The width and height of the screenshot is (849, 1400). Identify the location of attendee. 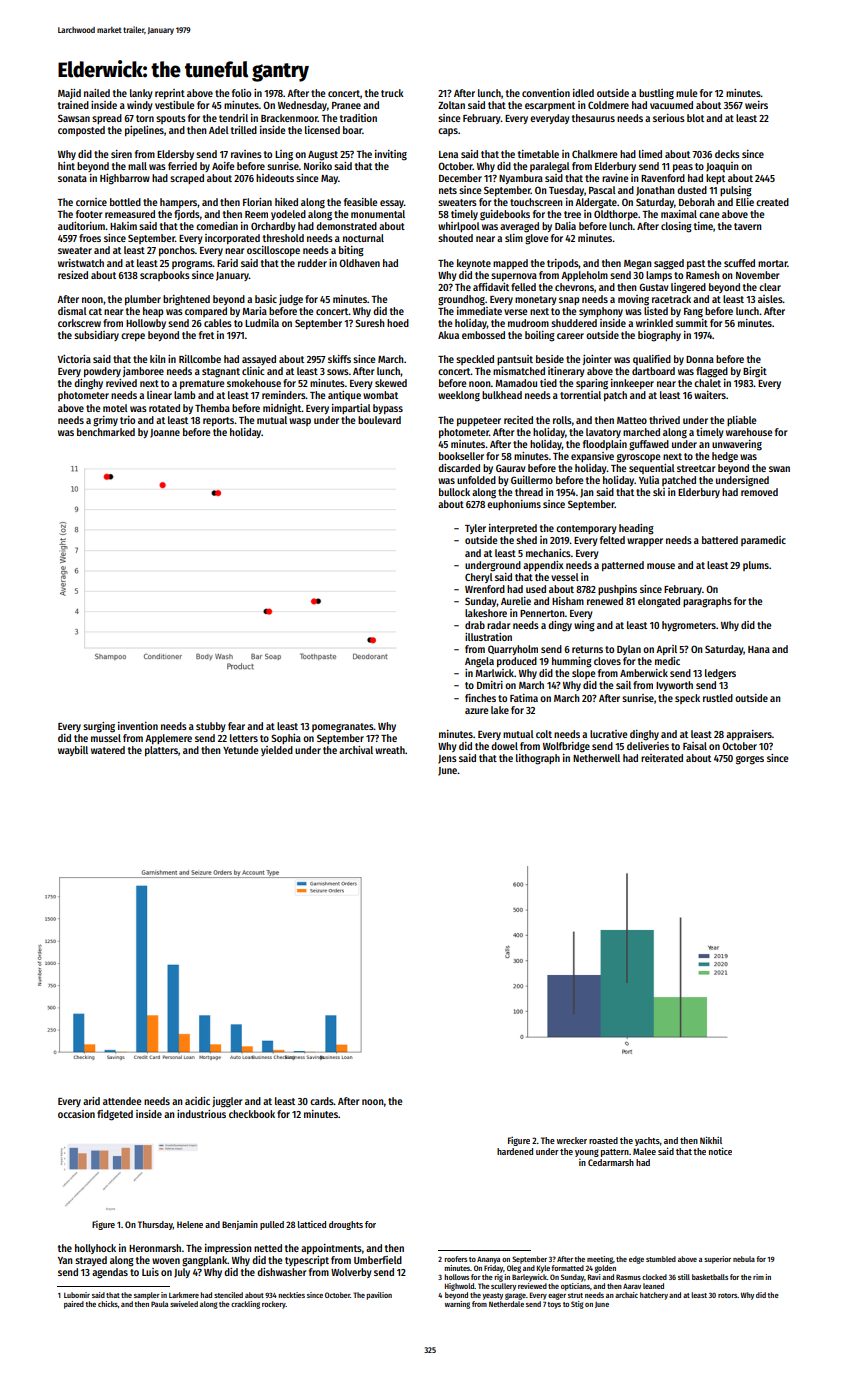
(122, 1101).
